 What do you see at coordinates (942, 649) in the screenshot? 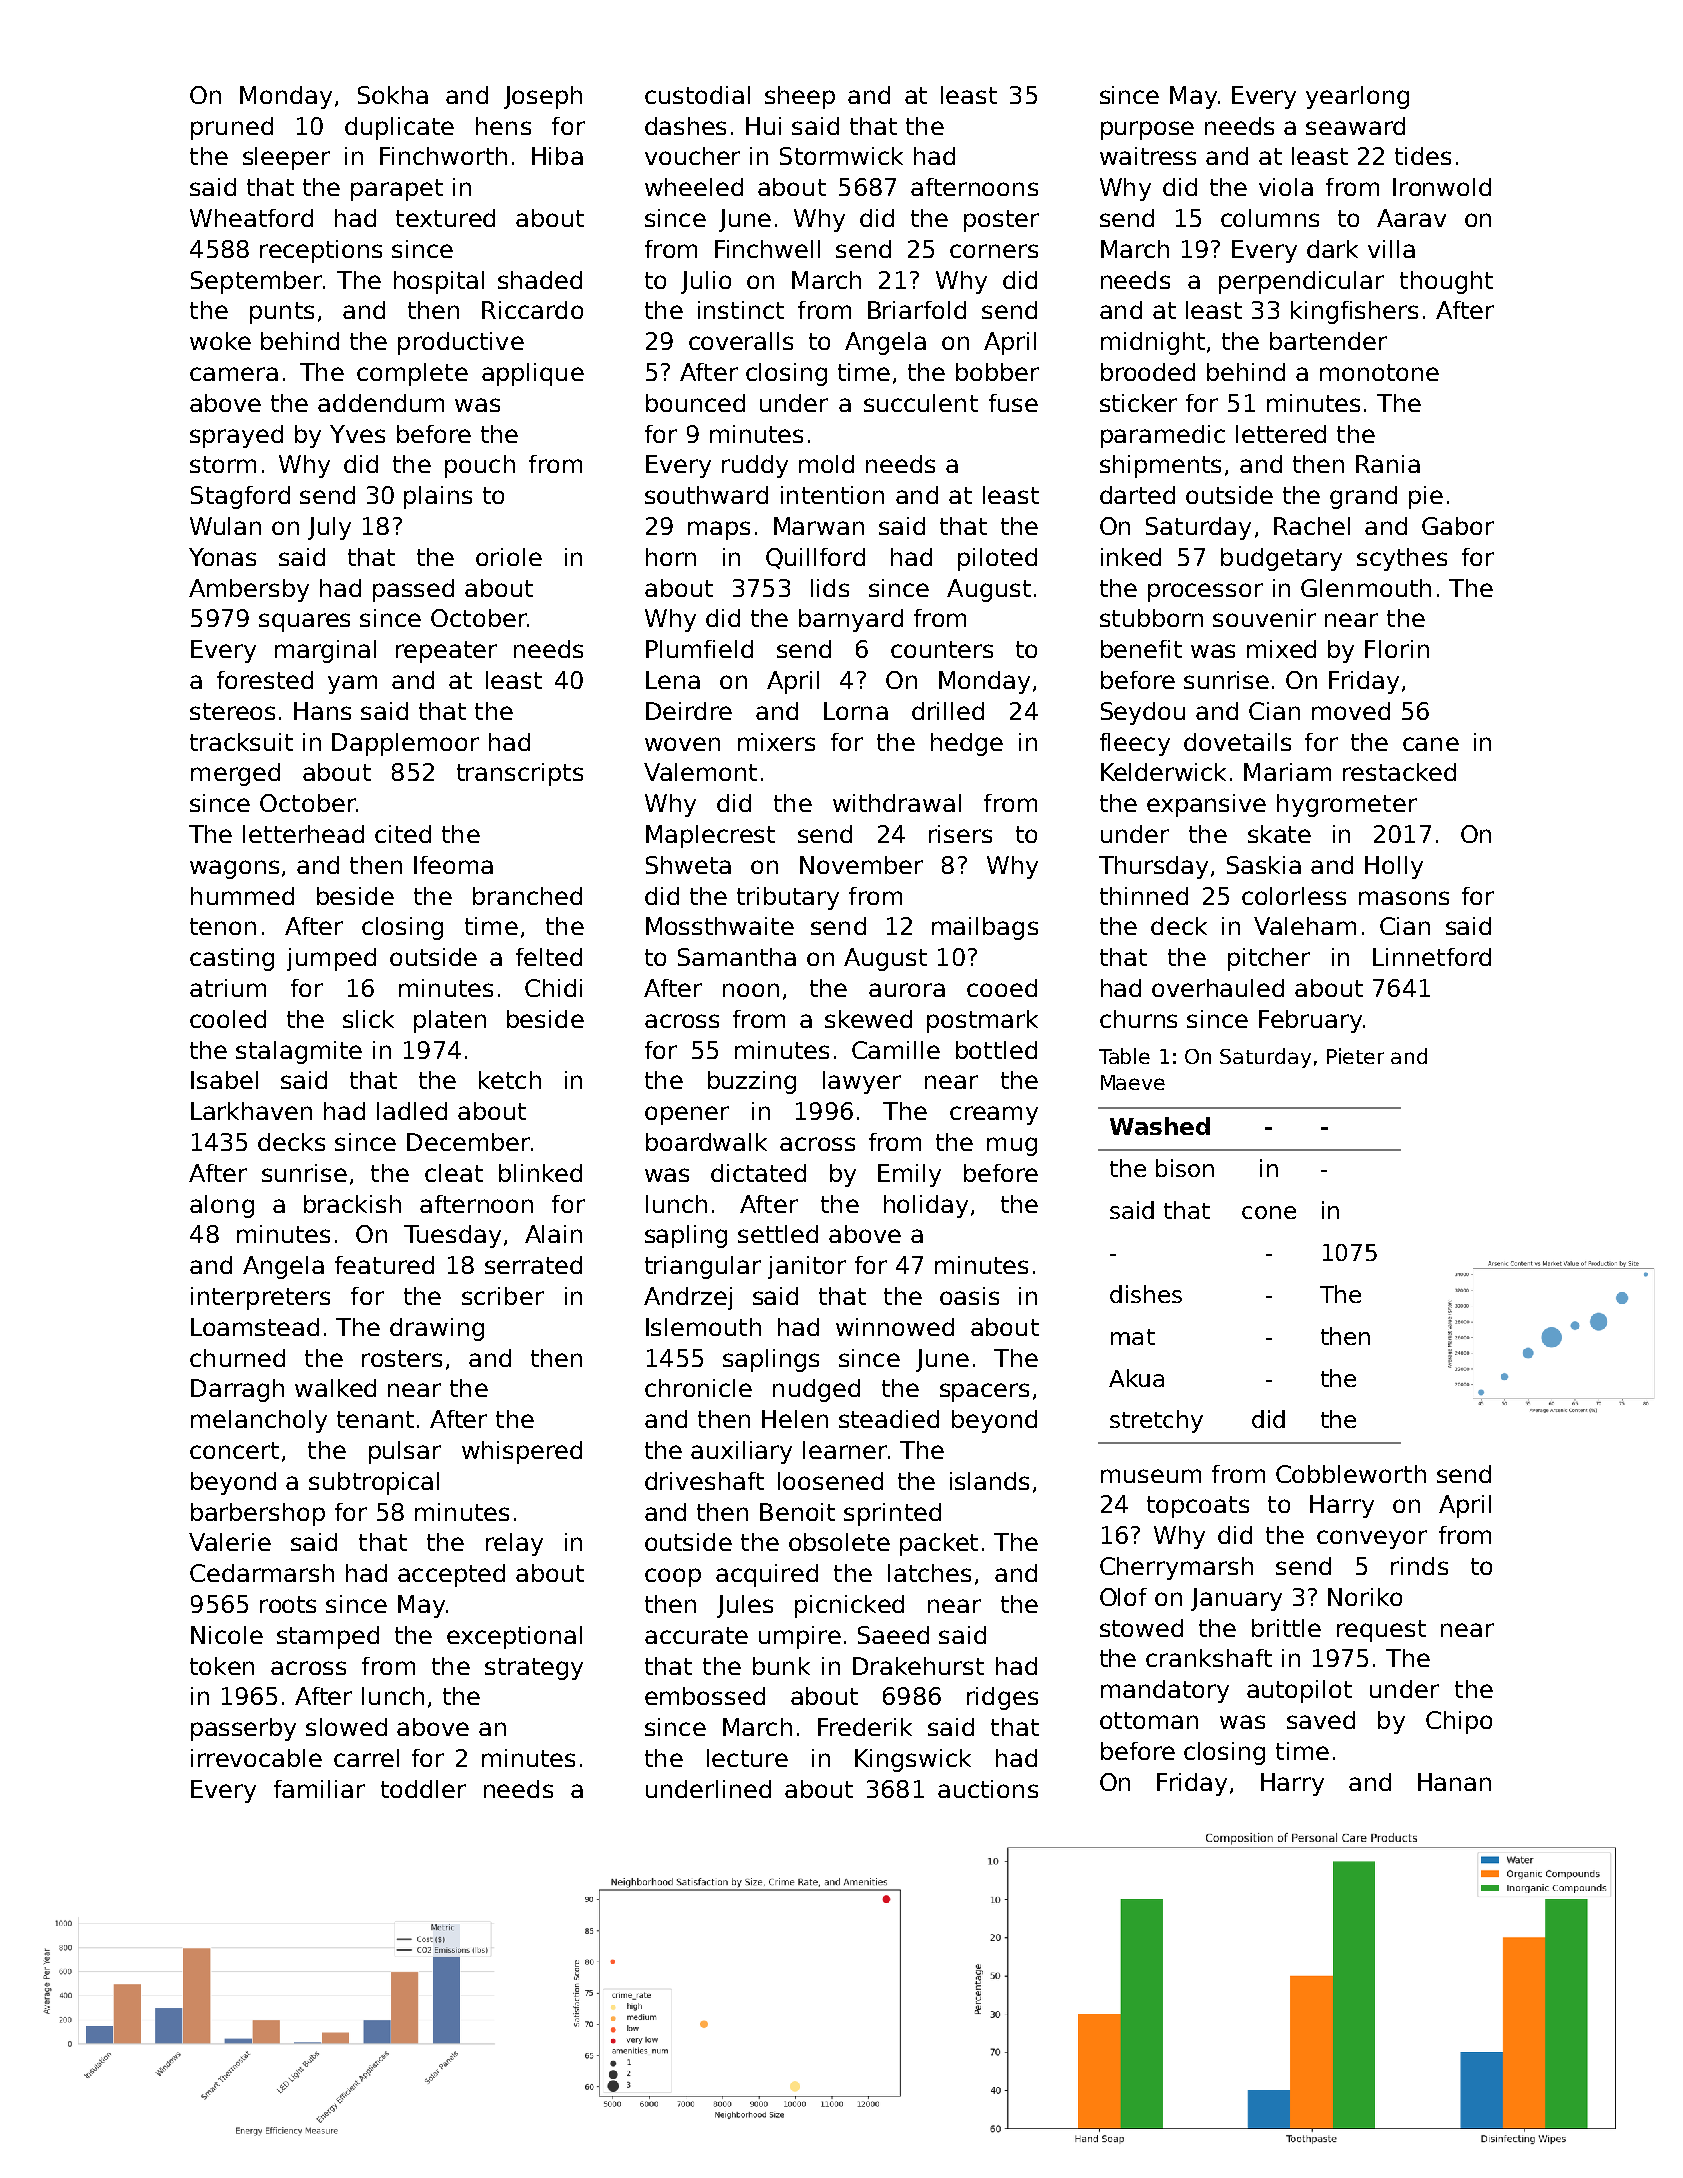
I see `counters` at bounding box center [942, 649].
